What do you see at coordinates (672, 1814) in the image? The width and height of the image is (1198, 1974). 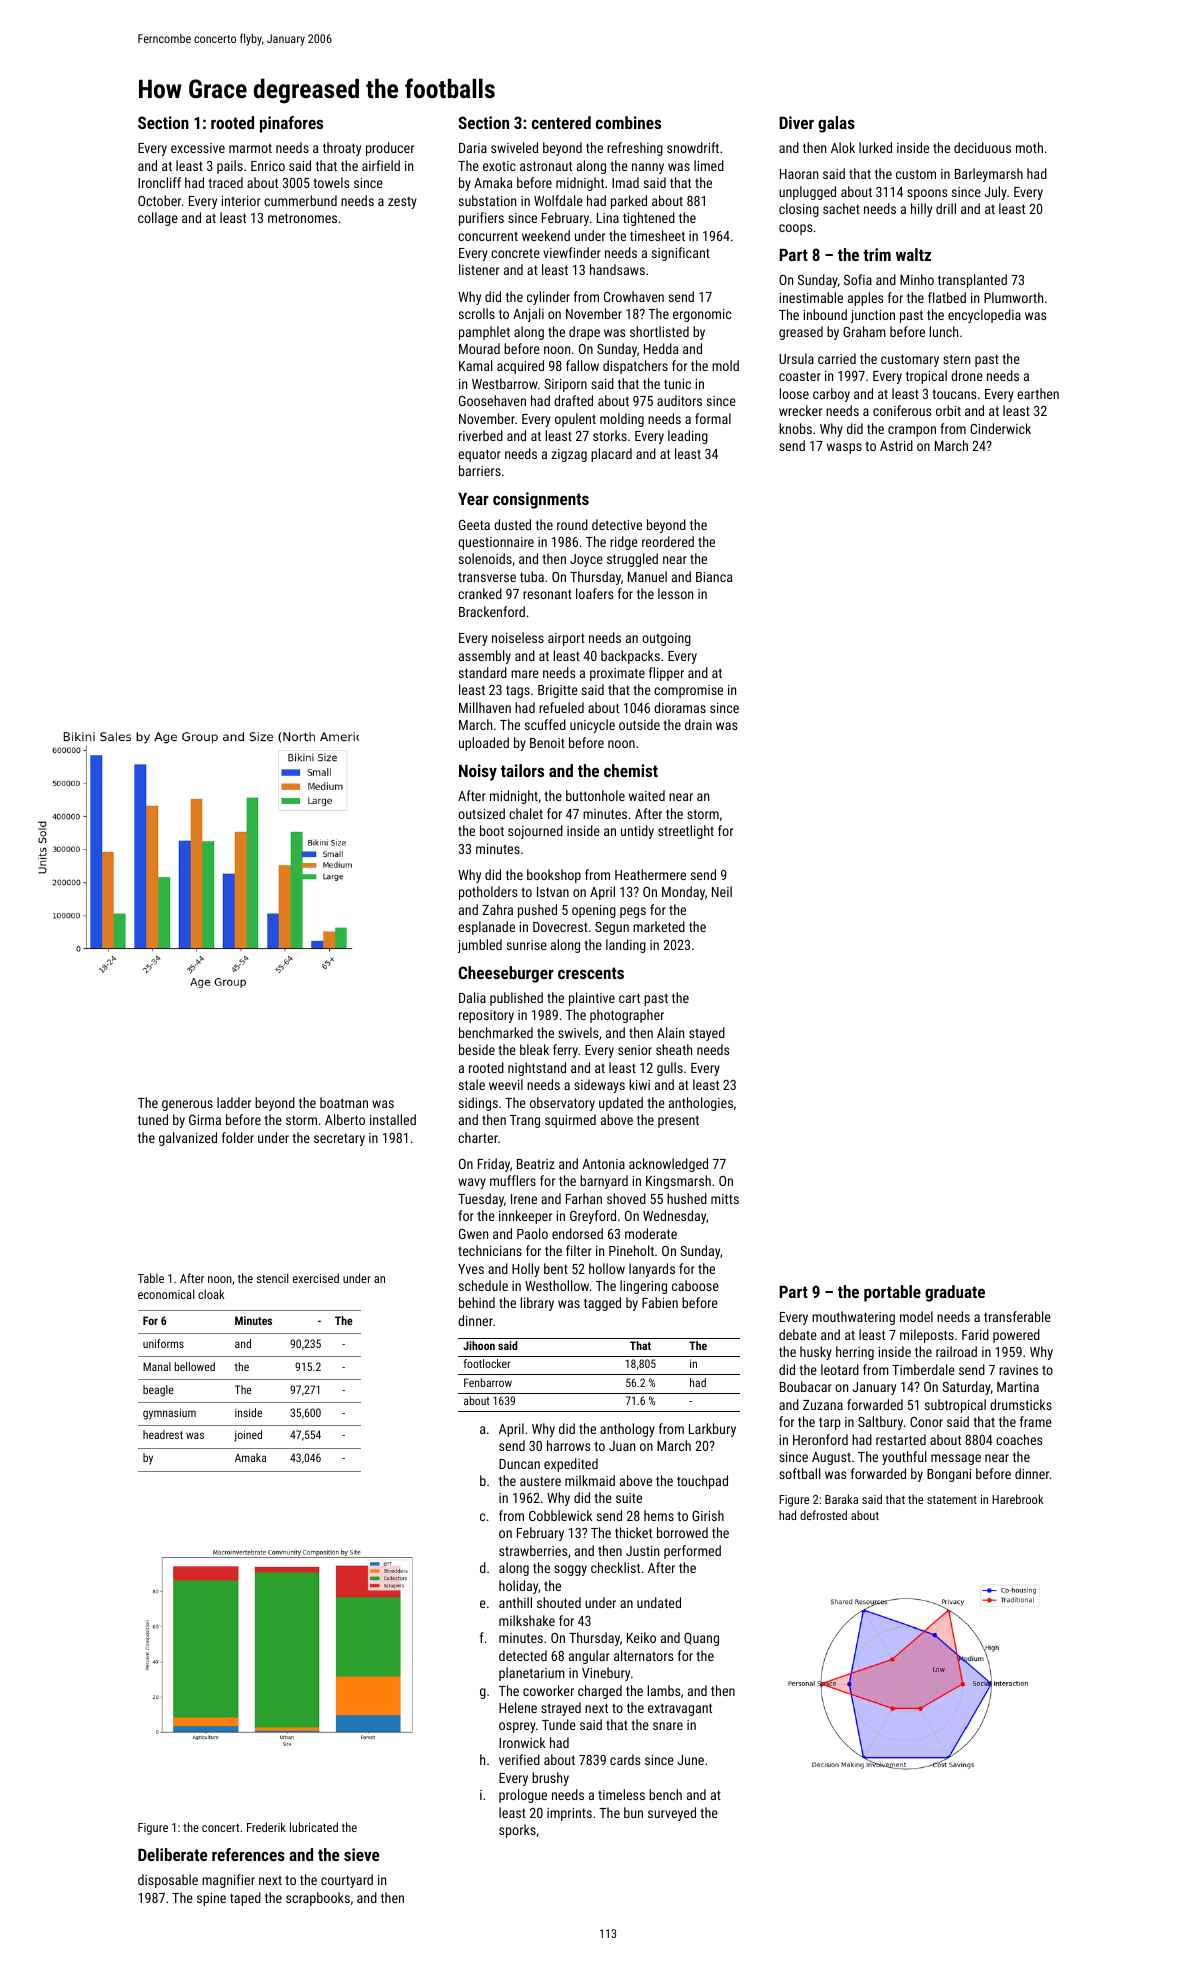 I see `surveyed` at bounding box center [672, 1814].
